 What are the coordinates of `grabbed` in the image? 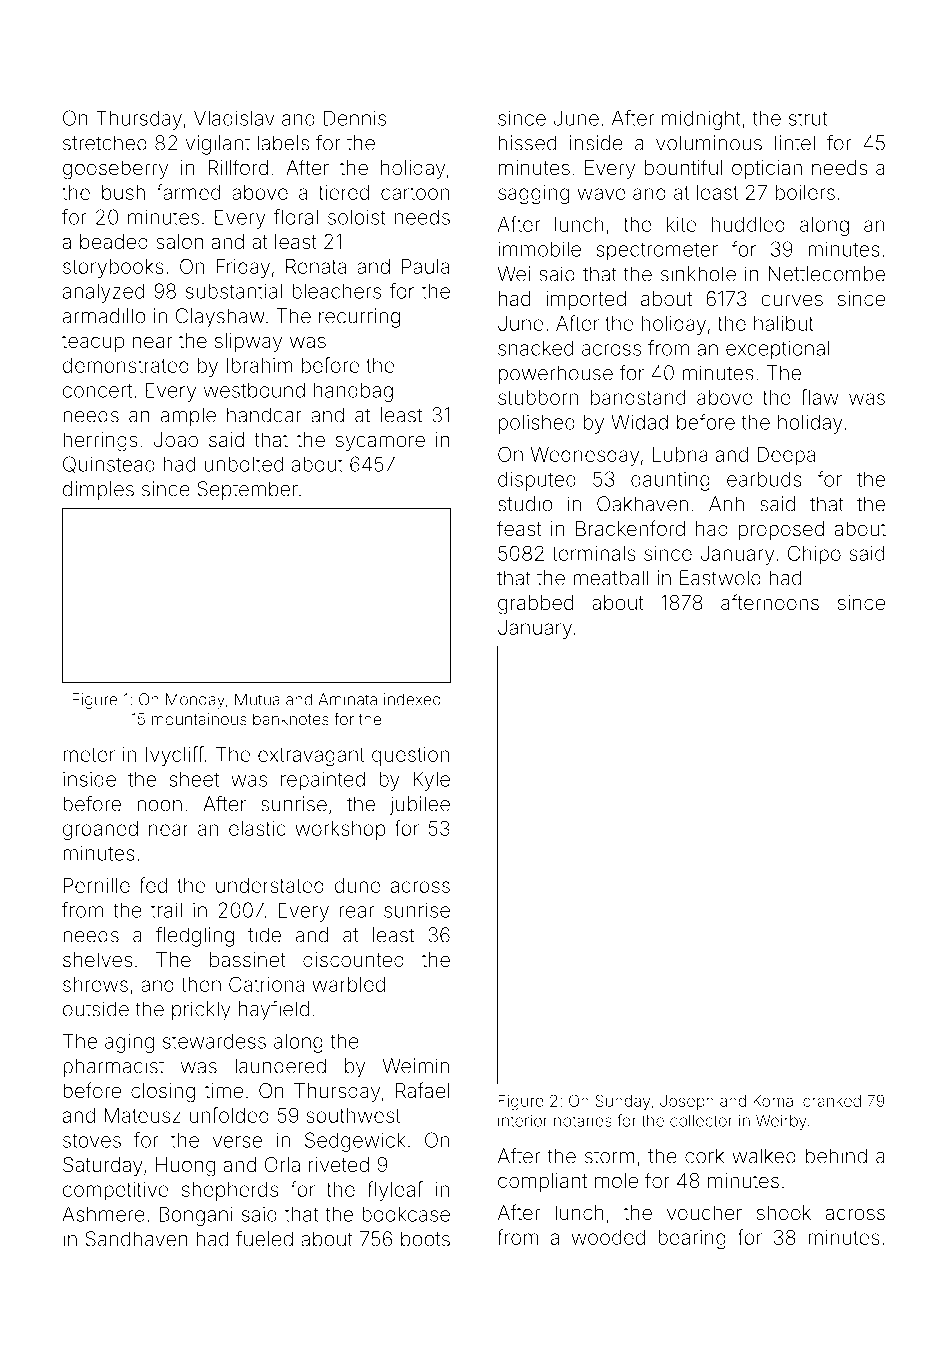 It's located at (535, 605).
